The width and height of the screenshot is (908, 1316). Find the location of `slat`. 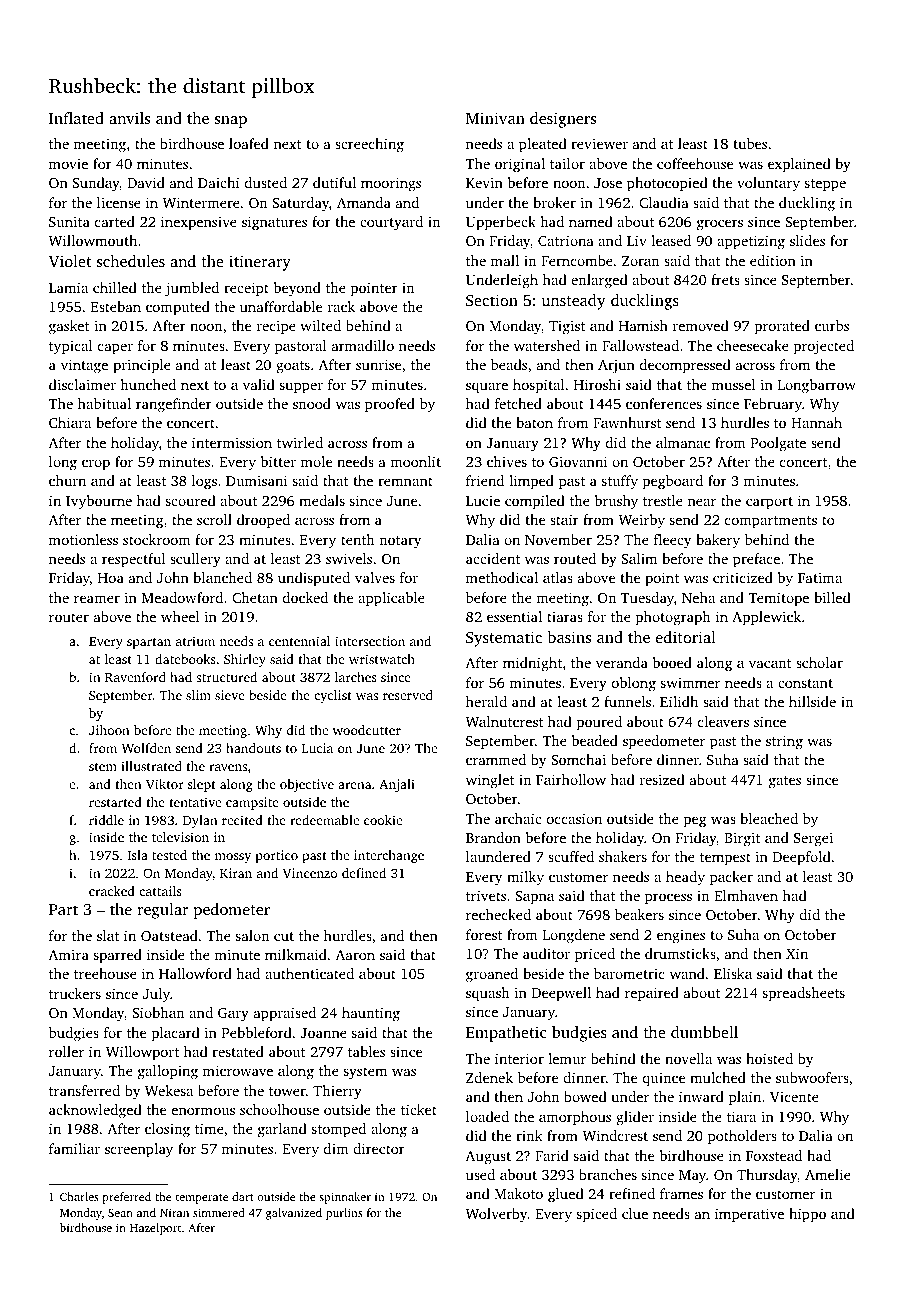

slat is located at coordinates (108, 935).
